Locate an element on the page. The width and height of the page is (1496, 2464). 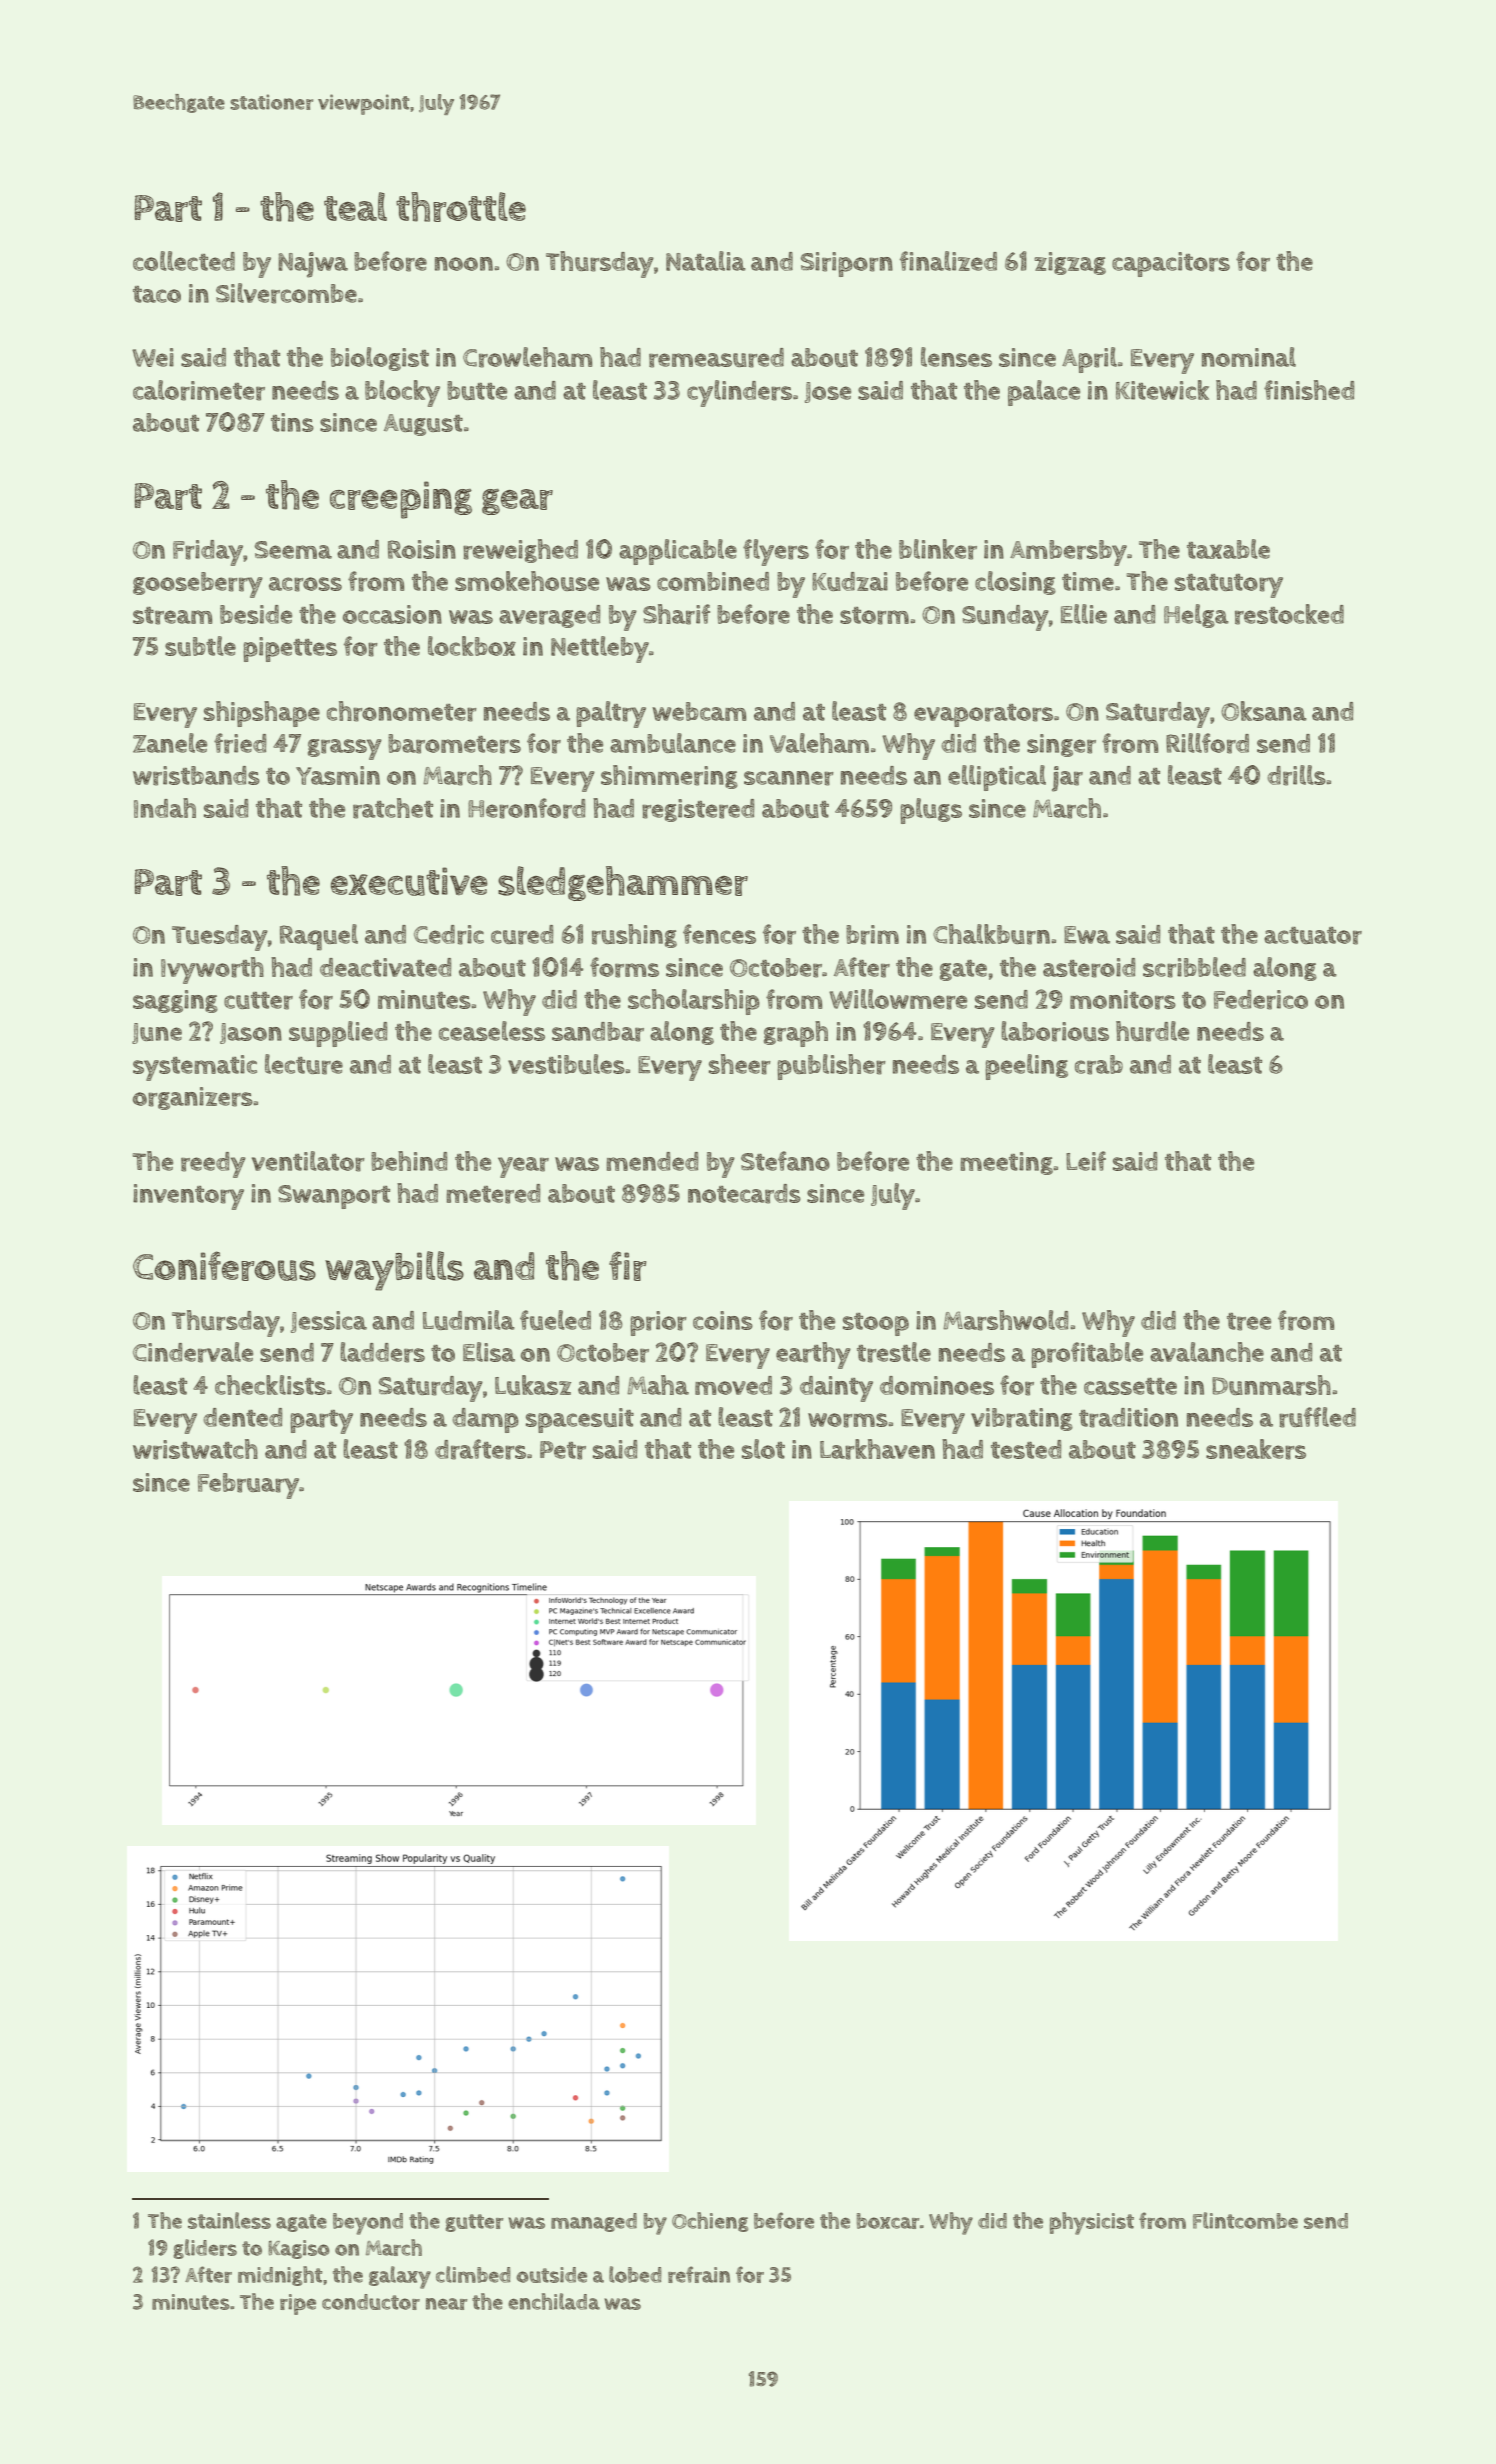
avalanche is located at coordinates (1207, 1352).
